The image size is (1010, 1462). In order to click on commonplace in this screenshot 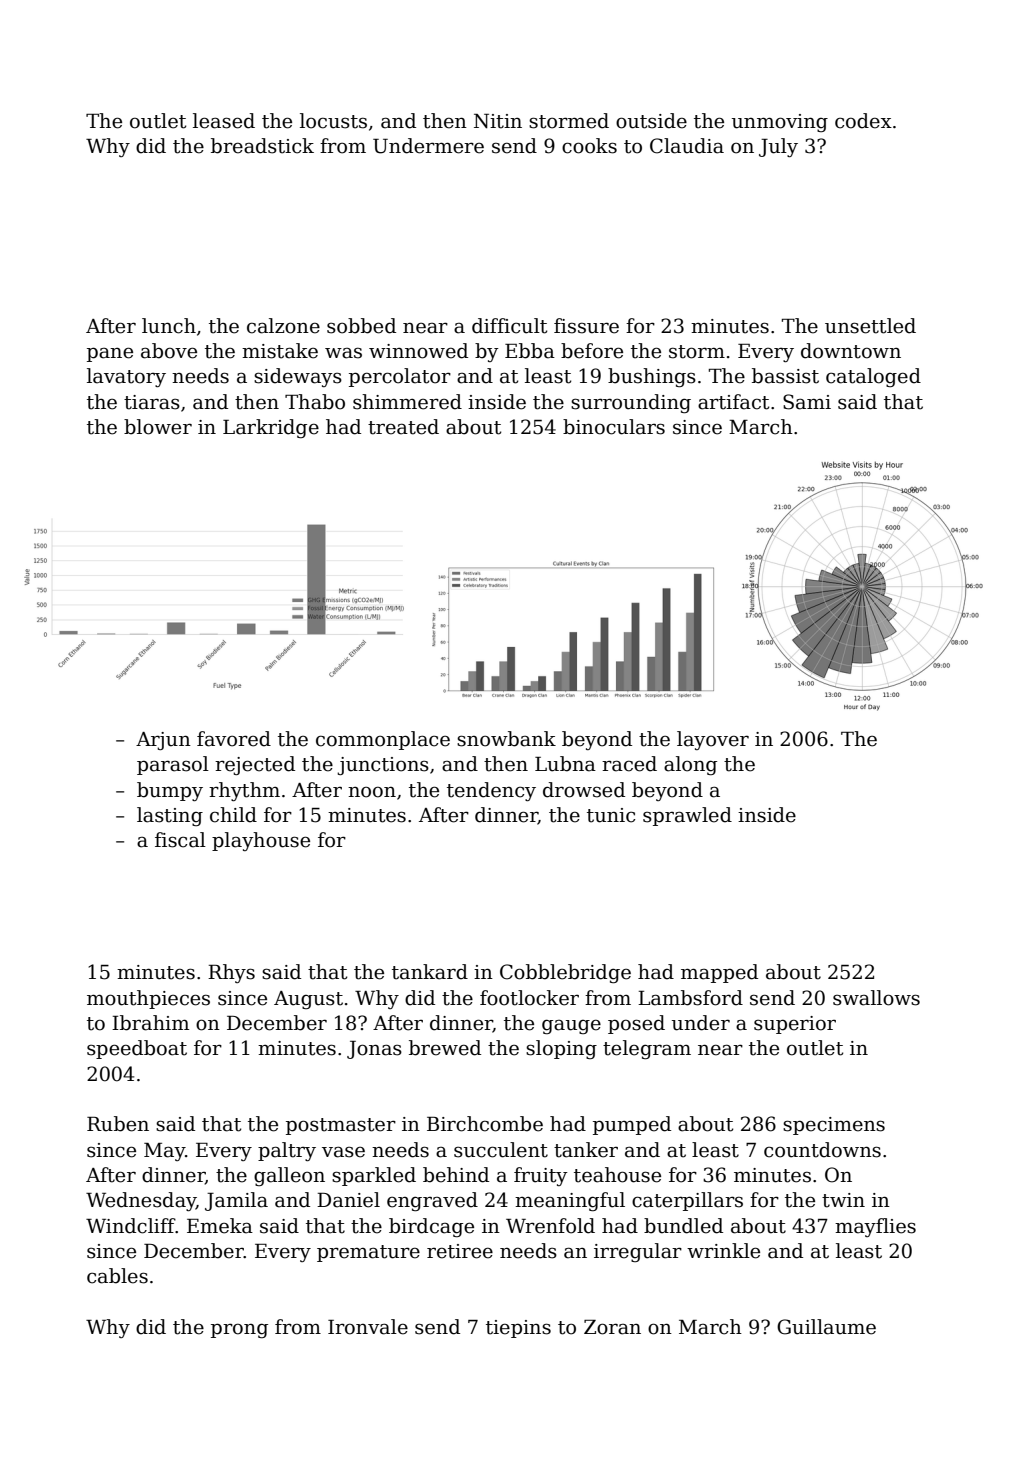, I will do `click(383, 740)`.
